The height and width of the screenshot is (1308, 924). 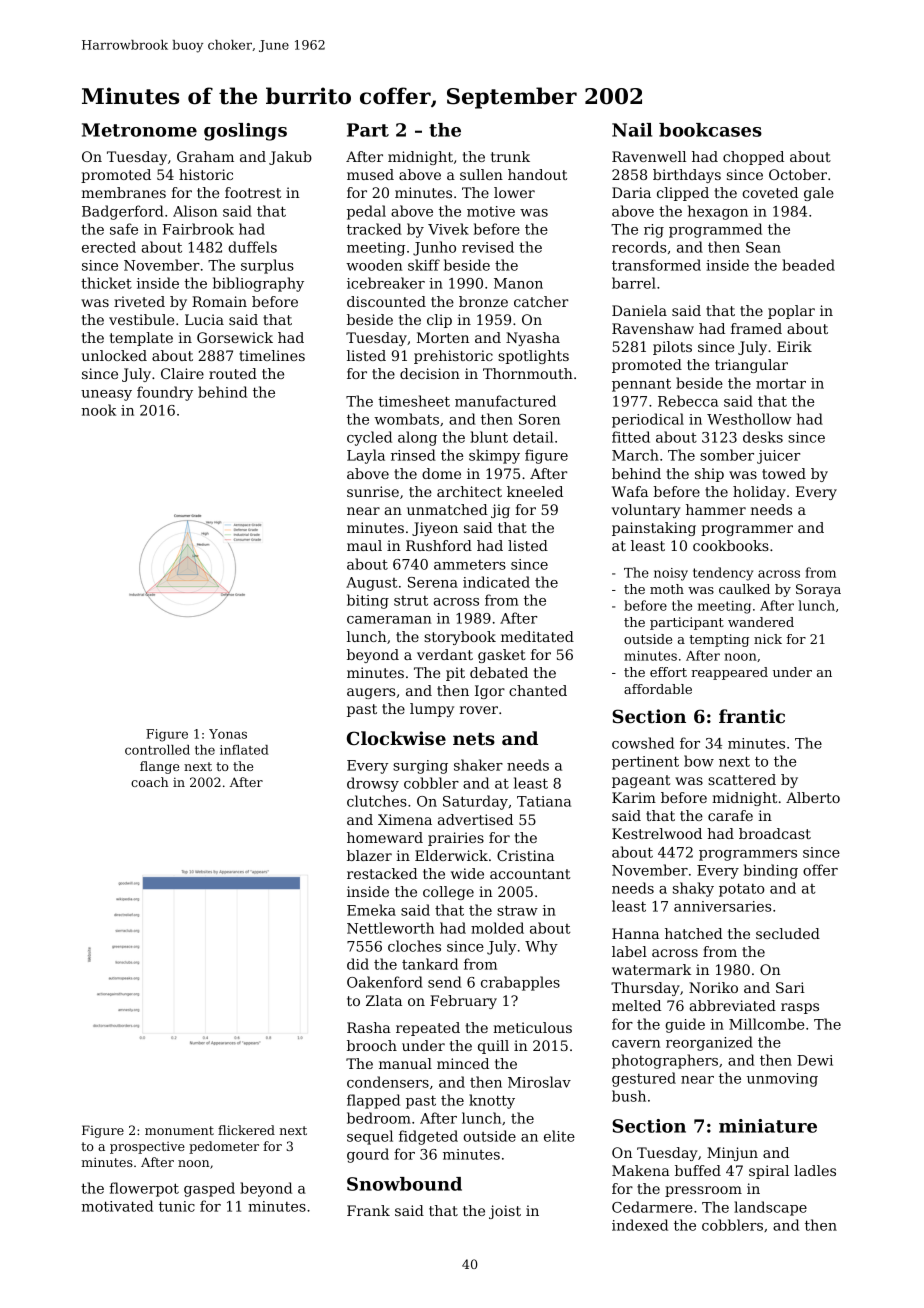 I want to click on indexed, so click(x=640, y=1225).
